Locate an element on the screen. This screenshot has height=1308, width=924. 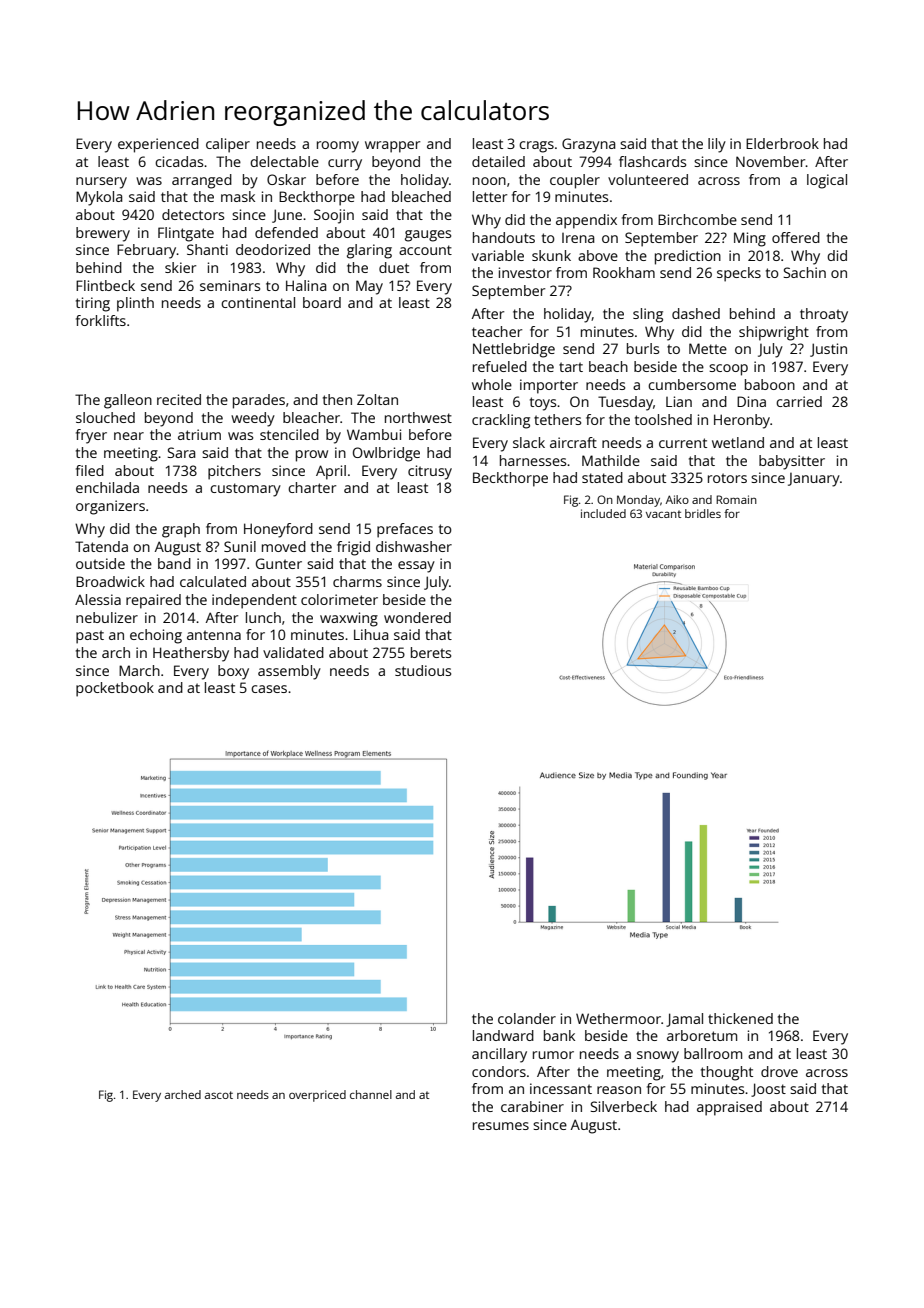
bridles is located at coordinates (703, 513).
